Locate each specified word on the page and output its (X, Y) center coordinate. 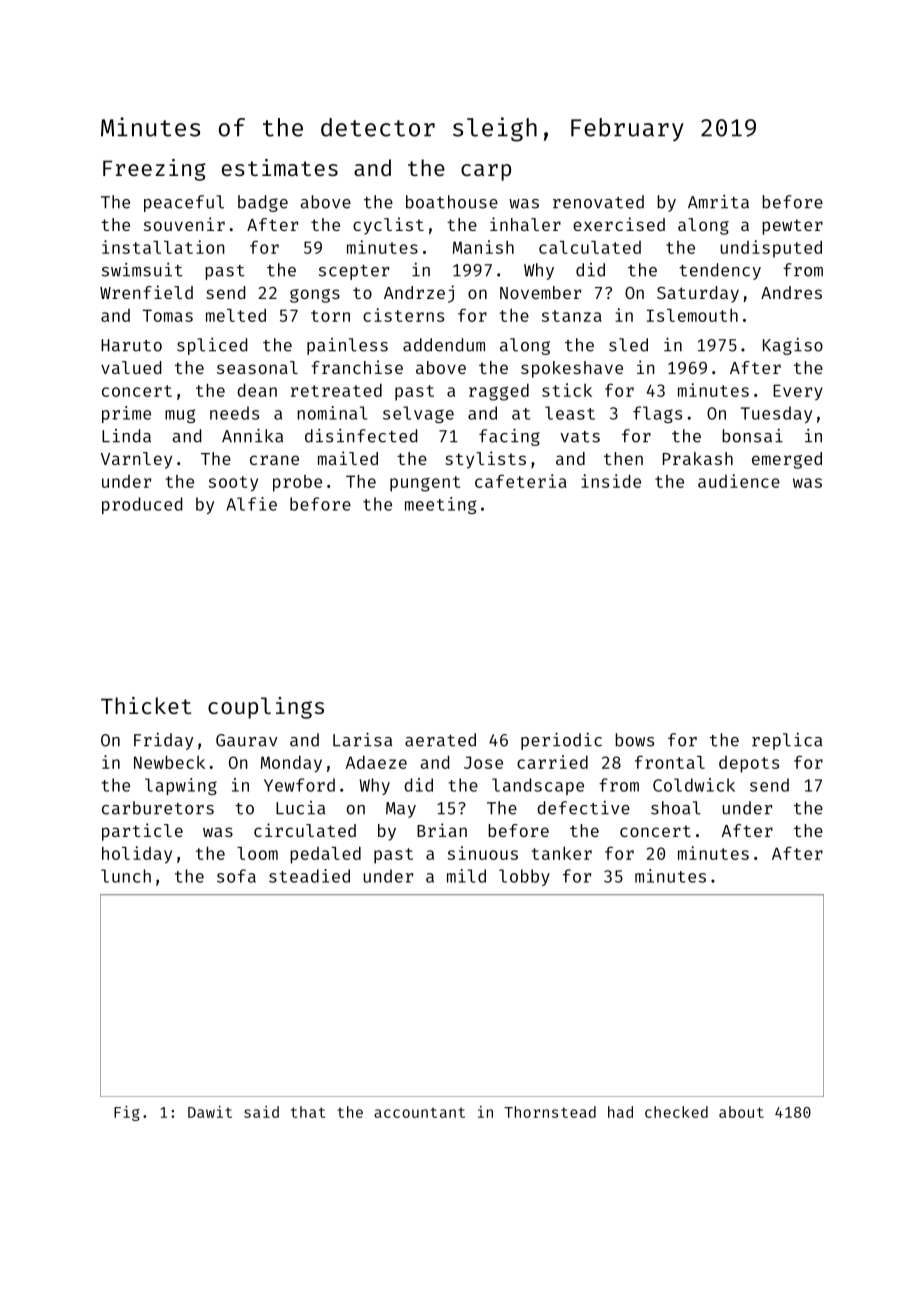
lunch (126, 876)
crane (274, 460)
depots (749, 764)
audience (739, 481)
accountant (419, 1112)
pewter (792, 227)
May (401, 810)
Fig (127, 1113)
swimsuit (142, 270)
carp (486, 172)
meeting (440, 505)
